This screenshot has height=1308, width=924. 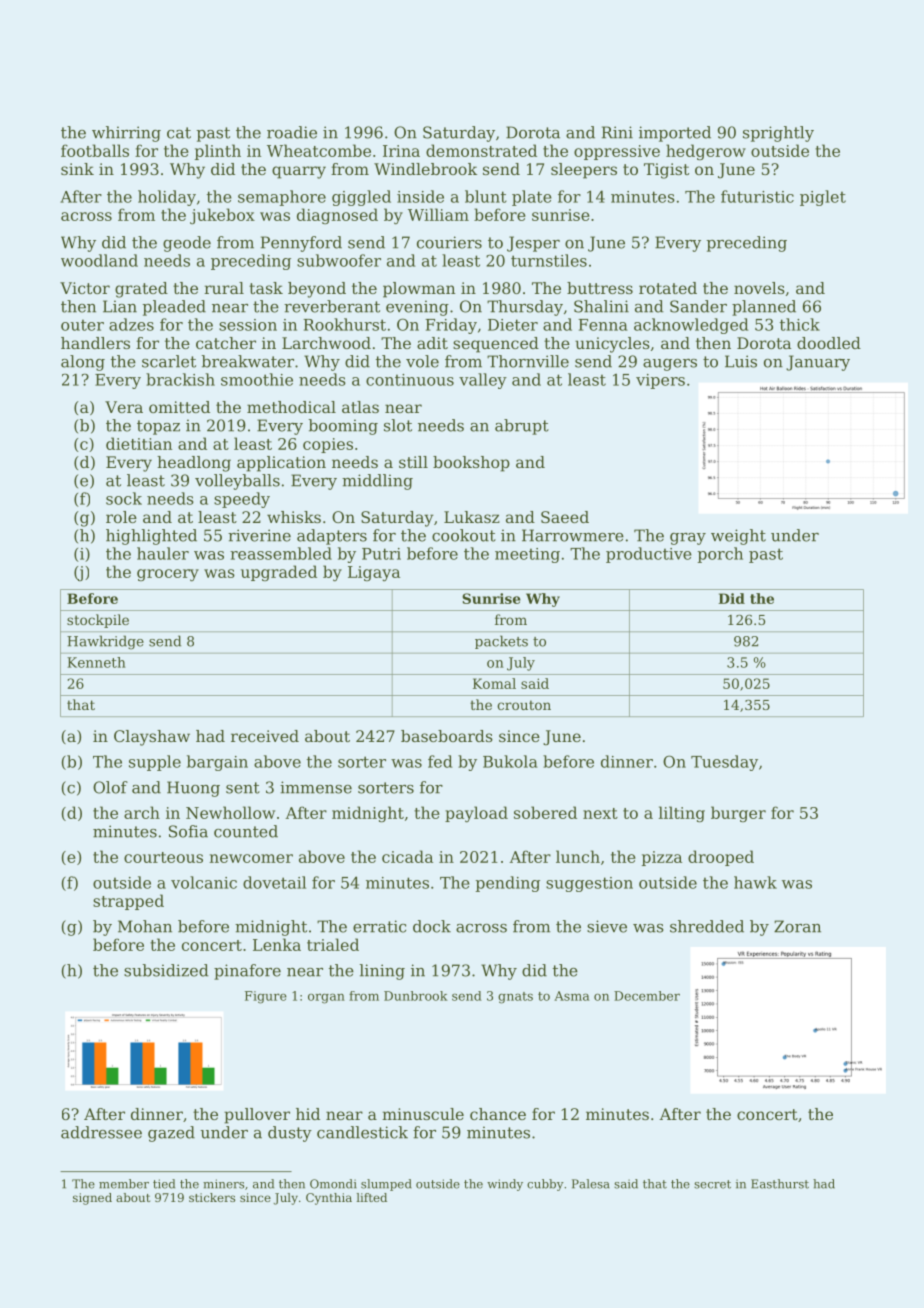 I want to click on middling, so click(x=377, y=482).
